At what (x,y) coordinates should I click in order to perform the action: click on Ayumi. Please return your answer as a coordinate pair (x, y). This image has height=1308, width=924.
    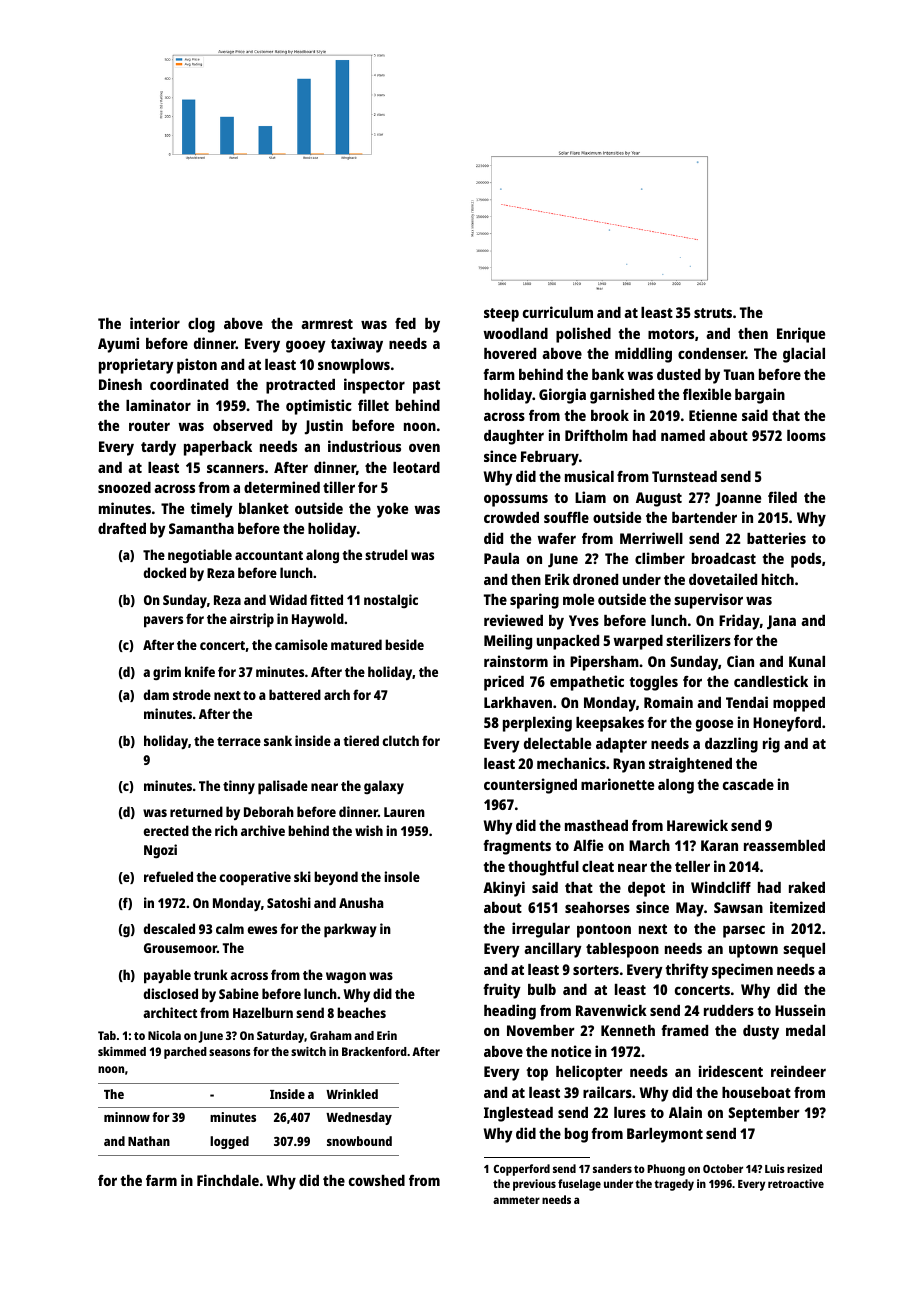
    Looking at the image, I should click on (118, 345).
